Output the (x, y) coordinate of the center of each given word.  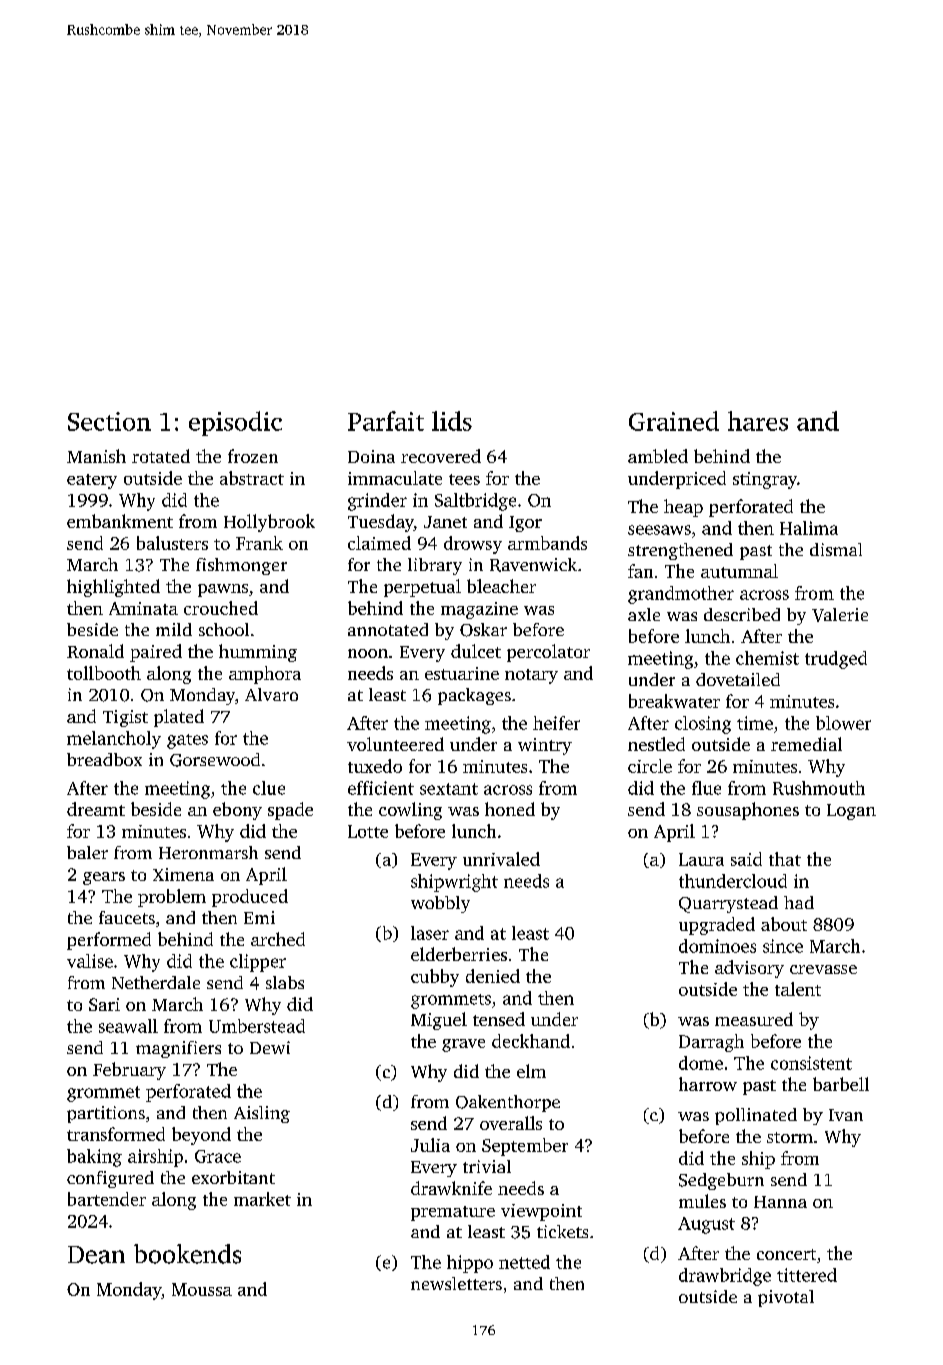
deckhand (531, 1041)
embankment (120, 521)
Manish (96, 456)
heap (683, 508)
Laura (701, 859)
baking (94, 1158)
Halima (809, 528)
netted (524, 1262)
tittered (807, 1275)
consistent (811, 1063)
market (262, 1199)
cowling (410, 811)
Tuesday (381, 523)
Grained (674, 421)
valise (90, 961)
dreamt (96, 809)
